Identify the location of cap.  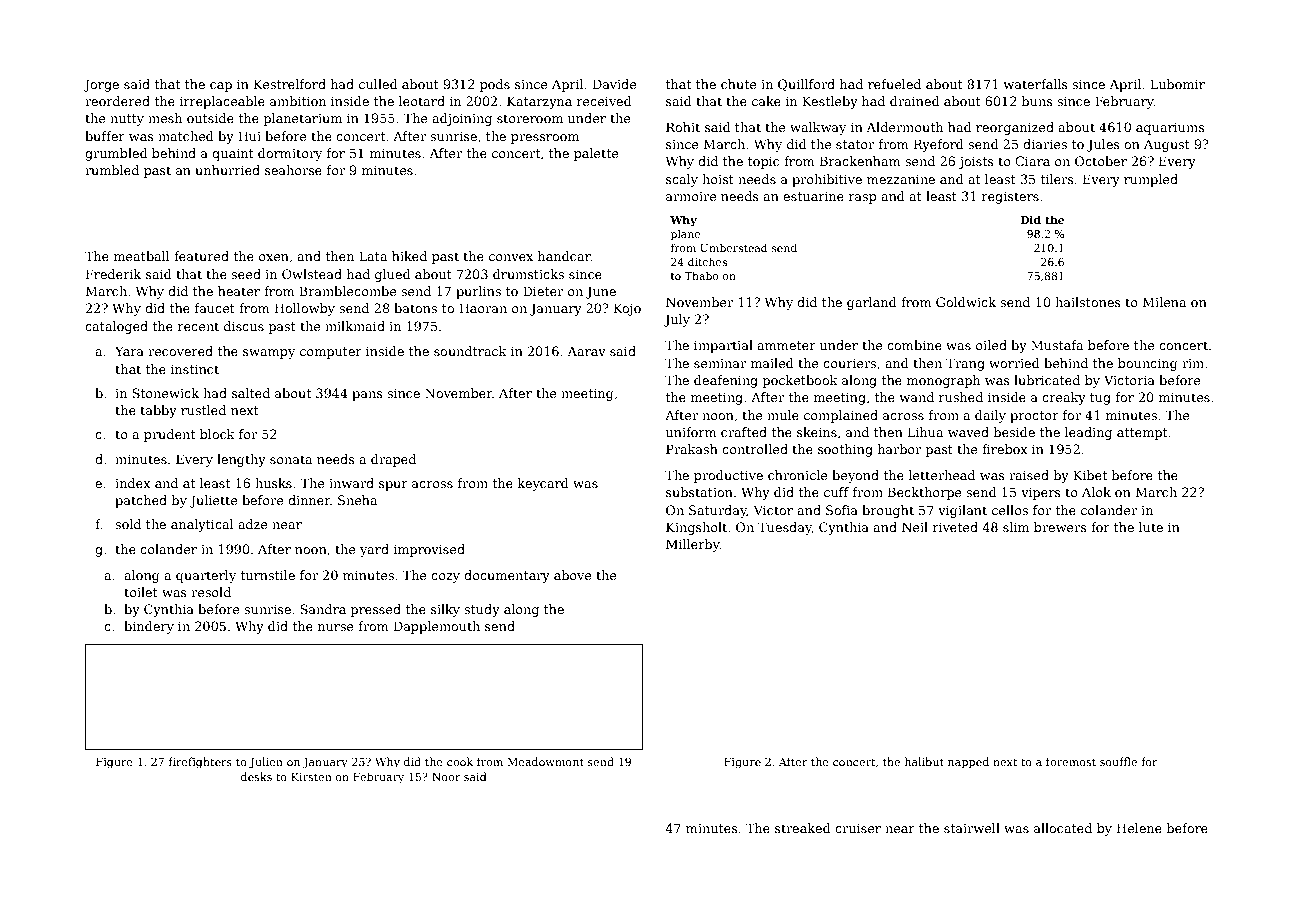
(221, 87).
